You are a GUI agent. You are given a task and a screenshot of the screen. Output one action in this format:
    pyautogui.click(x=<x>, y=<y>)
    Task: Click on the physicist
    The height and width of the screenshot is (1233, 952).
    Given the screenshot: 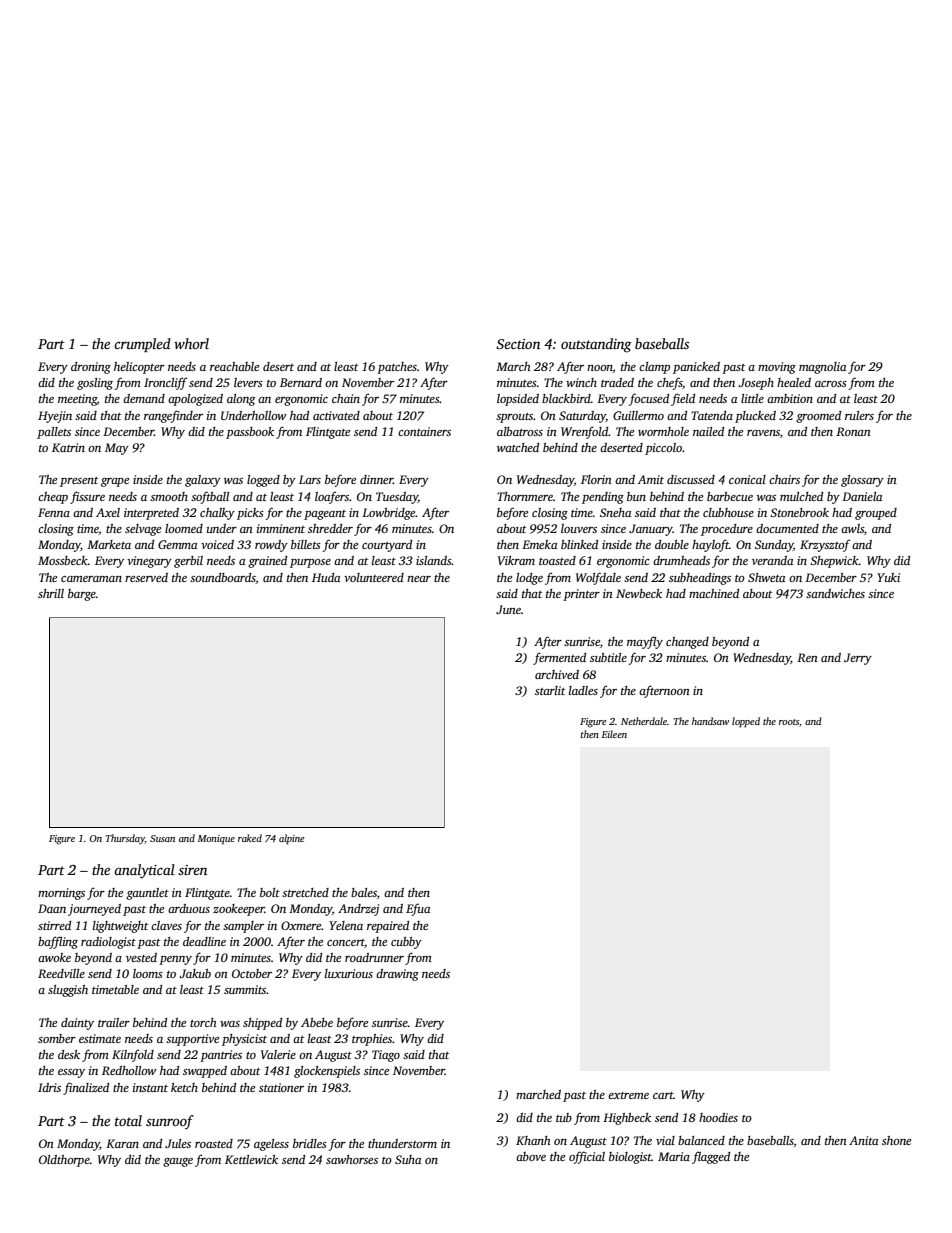 What is the action you would take?
    pyautogui.click(x=244, y=1040)
